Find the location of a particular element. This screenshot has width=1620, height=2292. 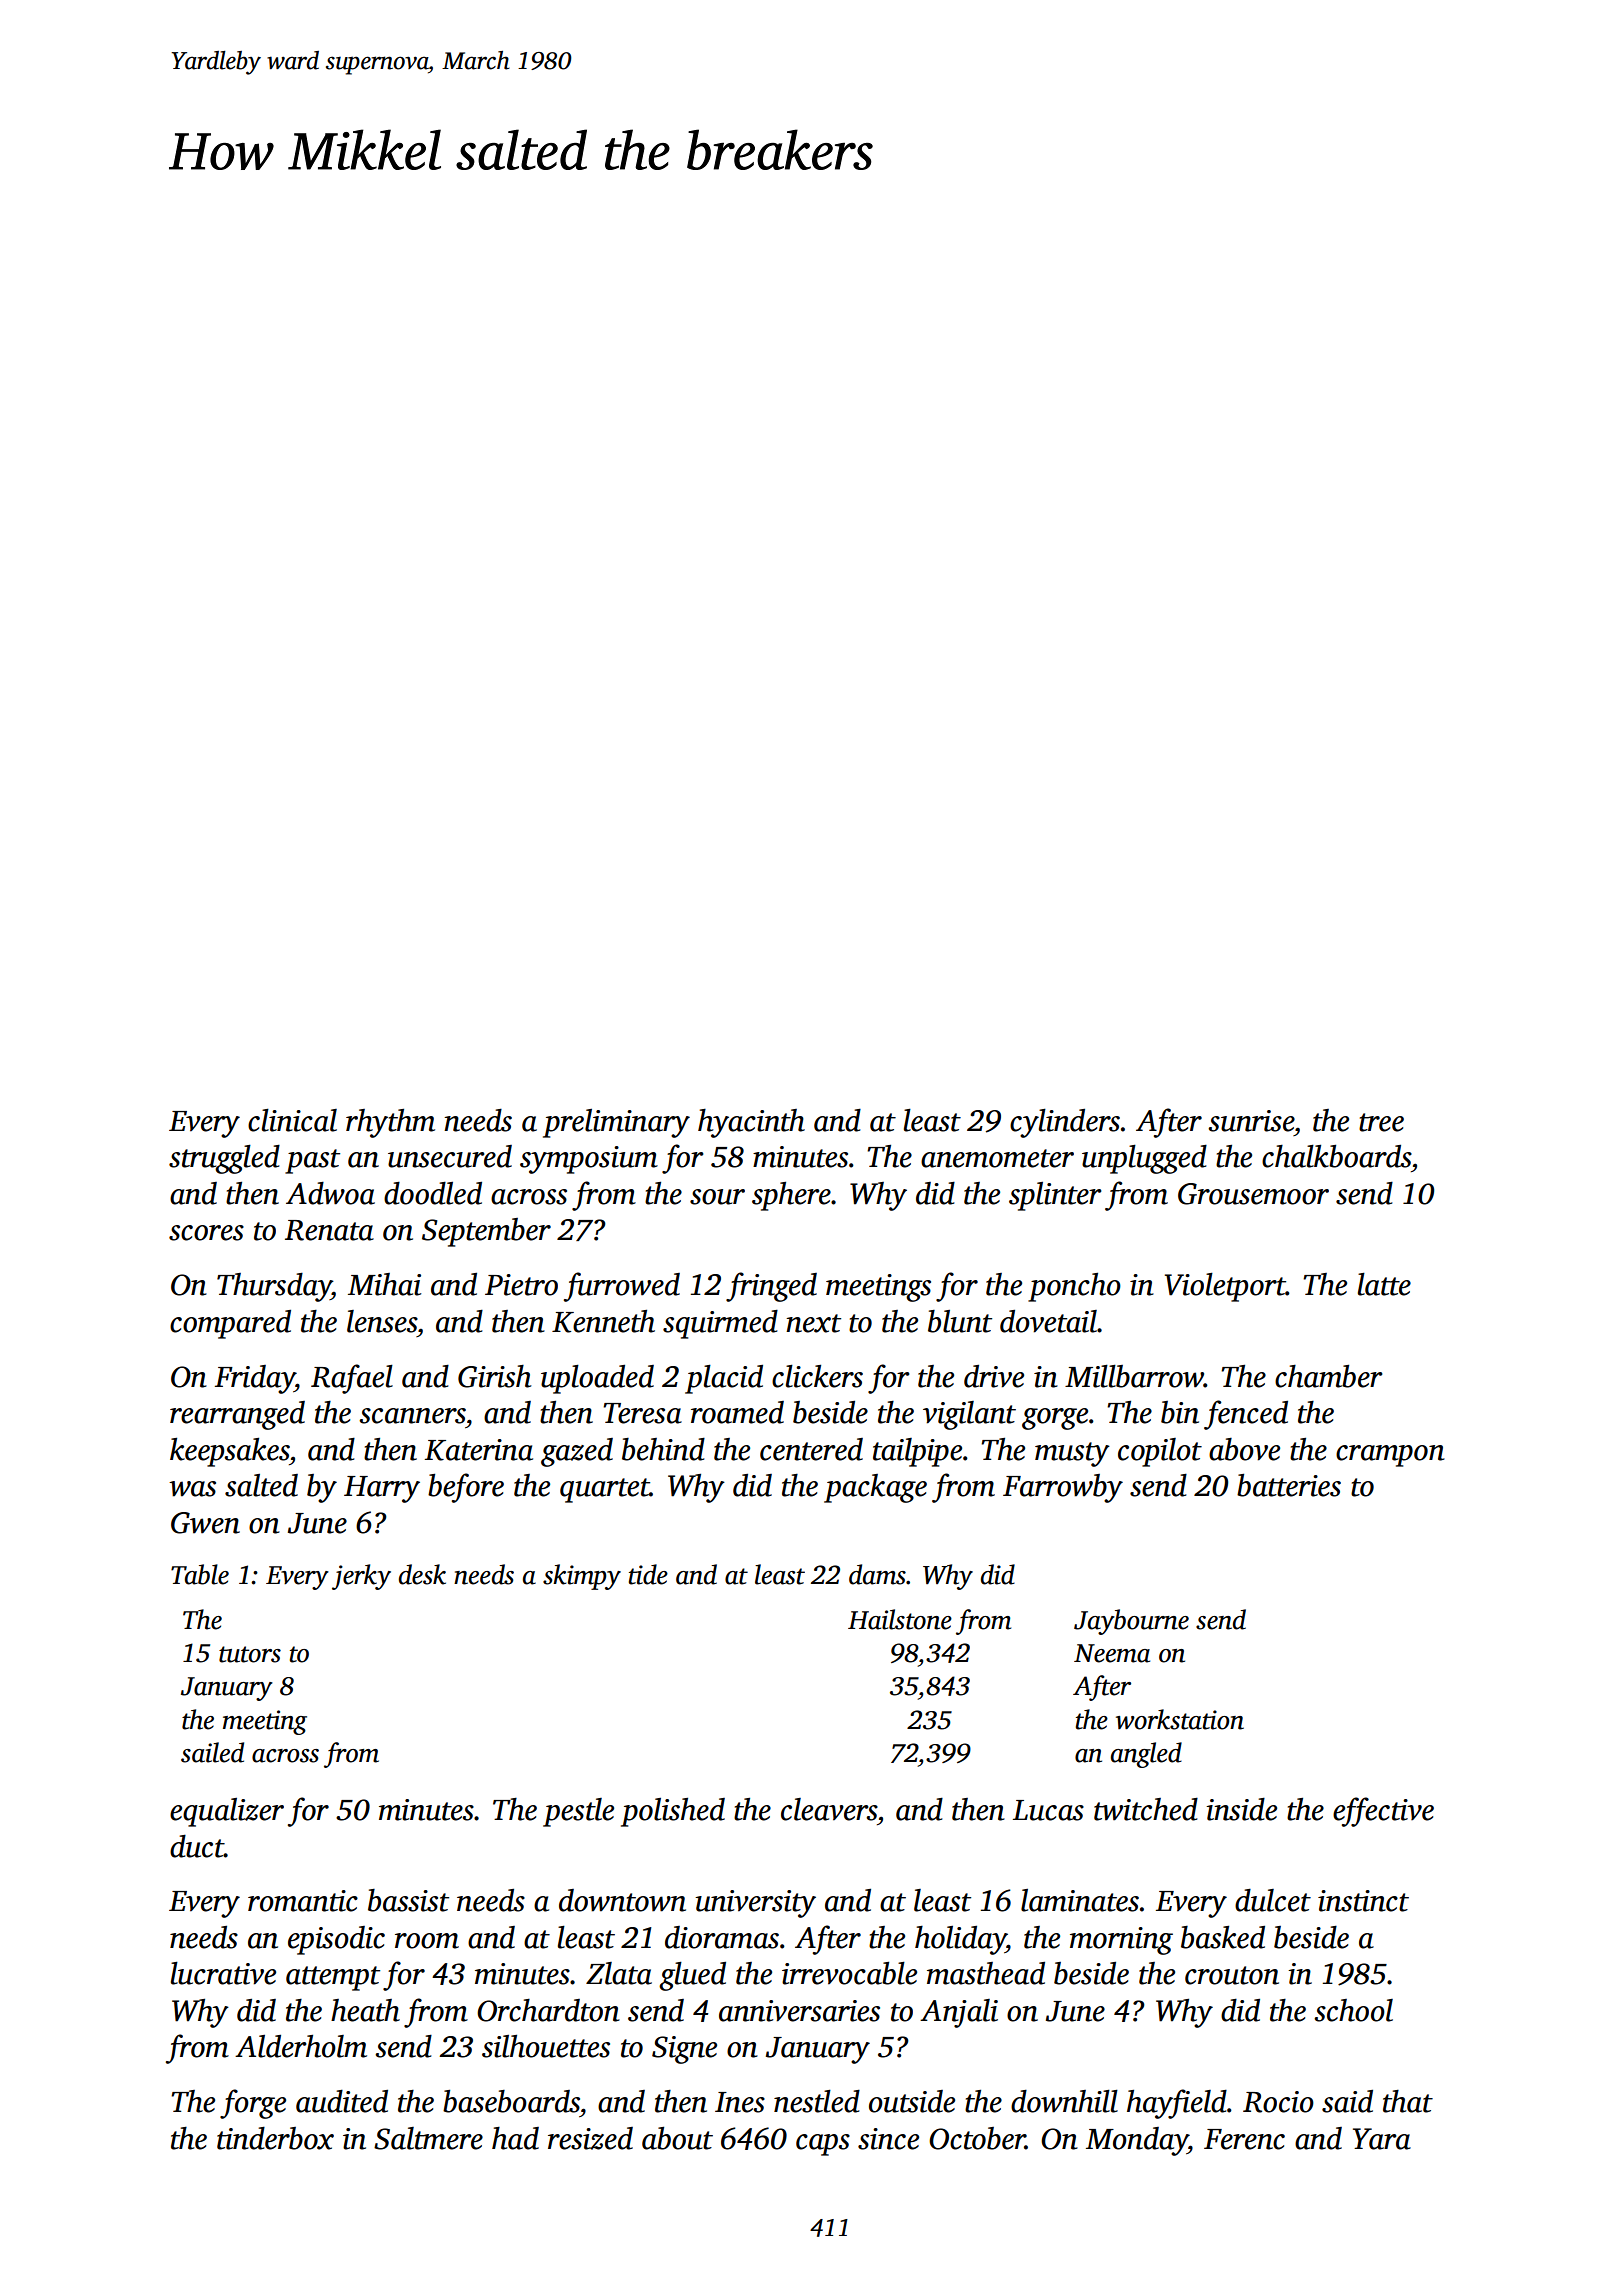

chalkboards is located at coordinates (1336, 1156).
